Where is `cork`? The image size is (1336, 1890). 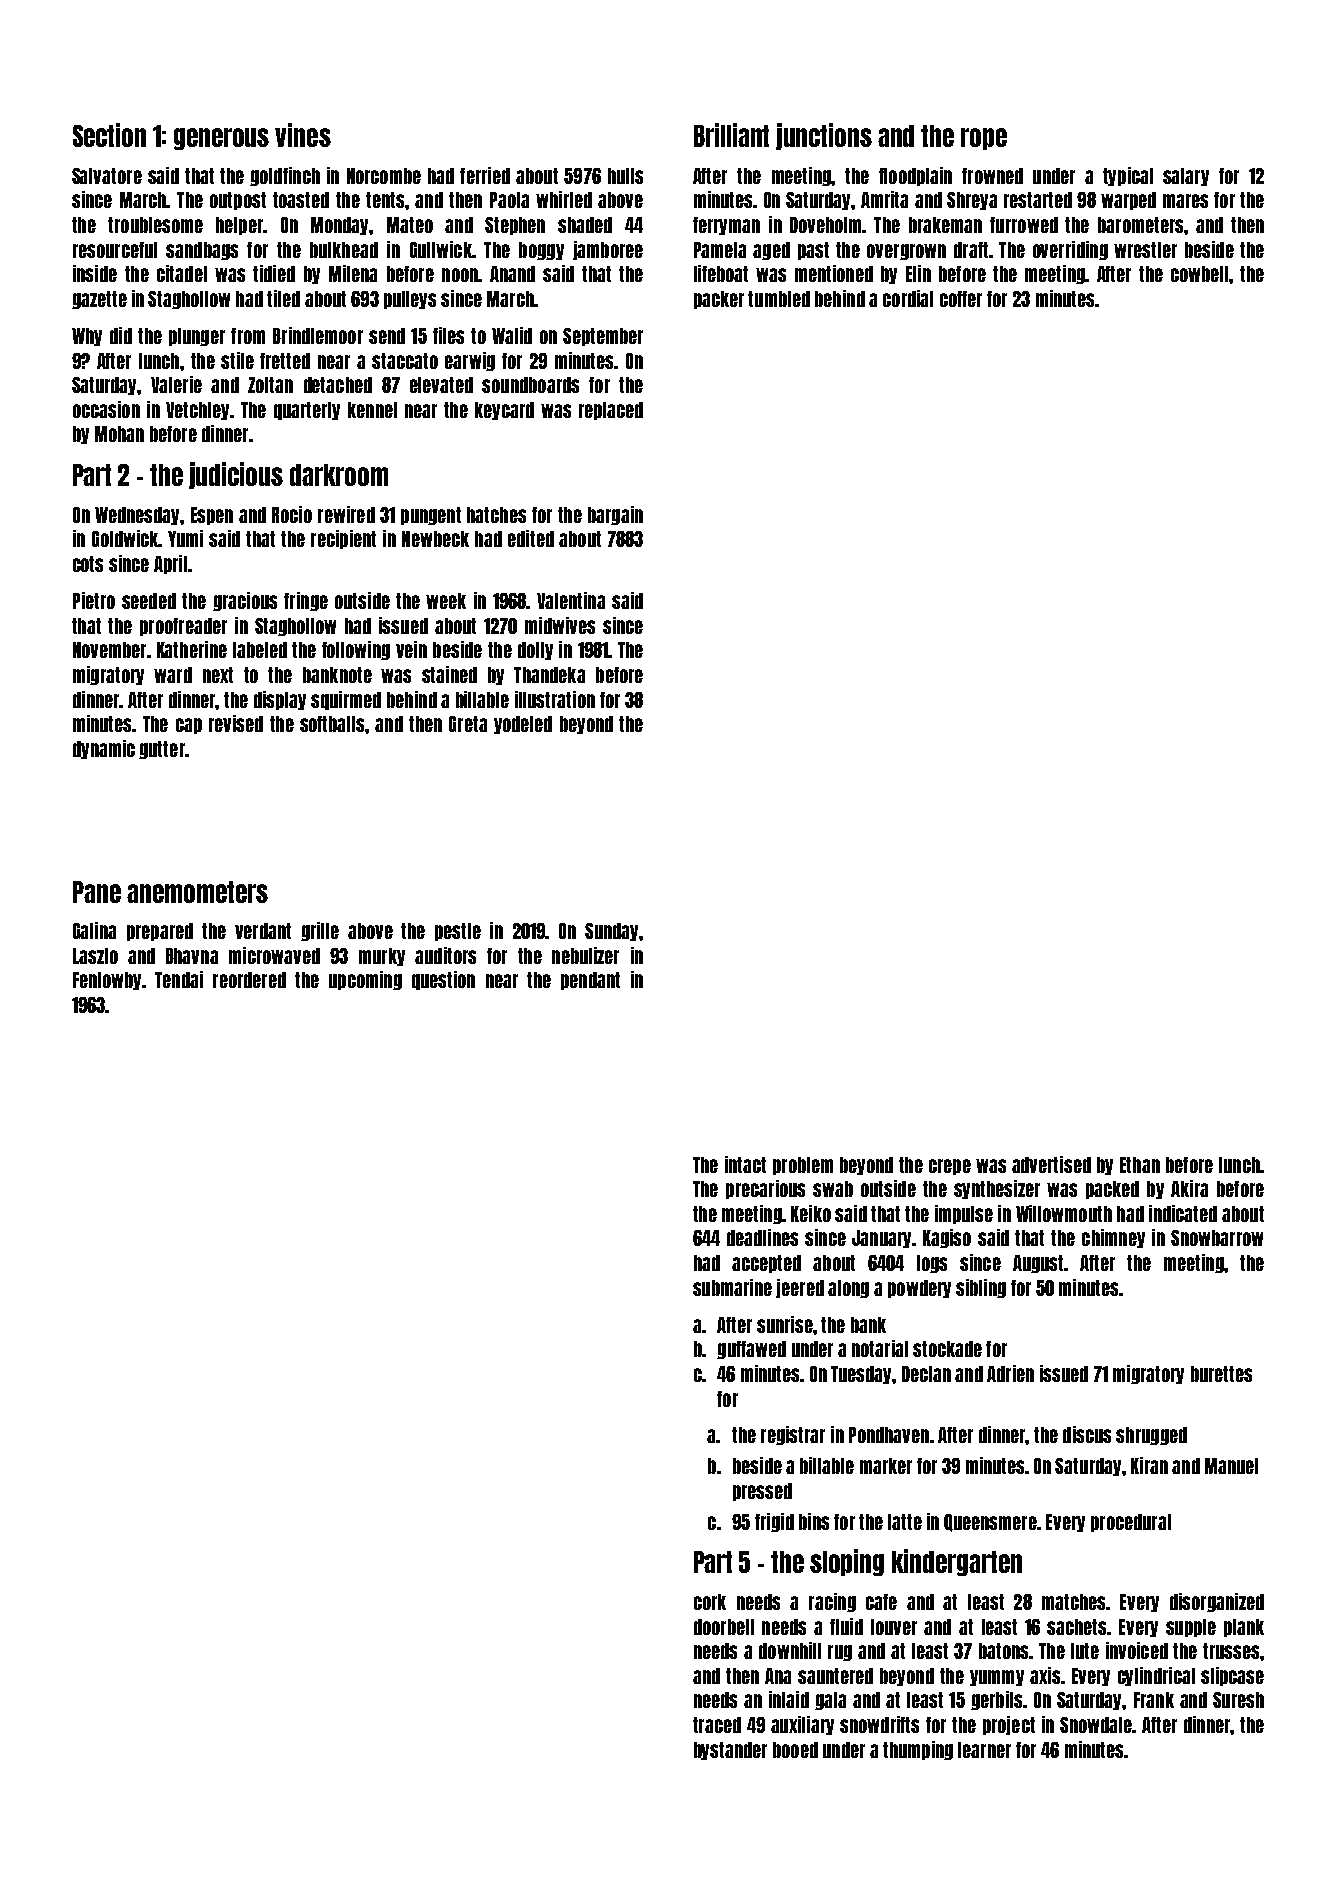 cork is located at coordinates (710, 1602).
